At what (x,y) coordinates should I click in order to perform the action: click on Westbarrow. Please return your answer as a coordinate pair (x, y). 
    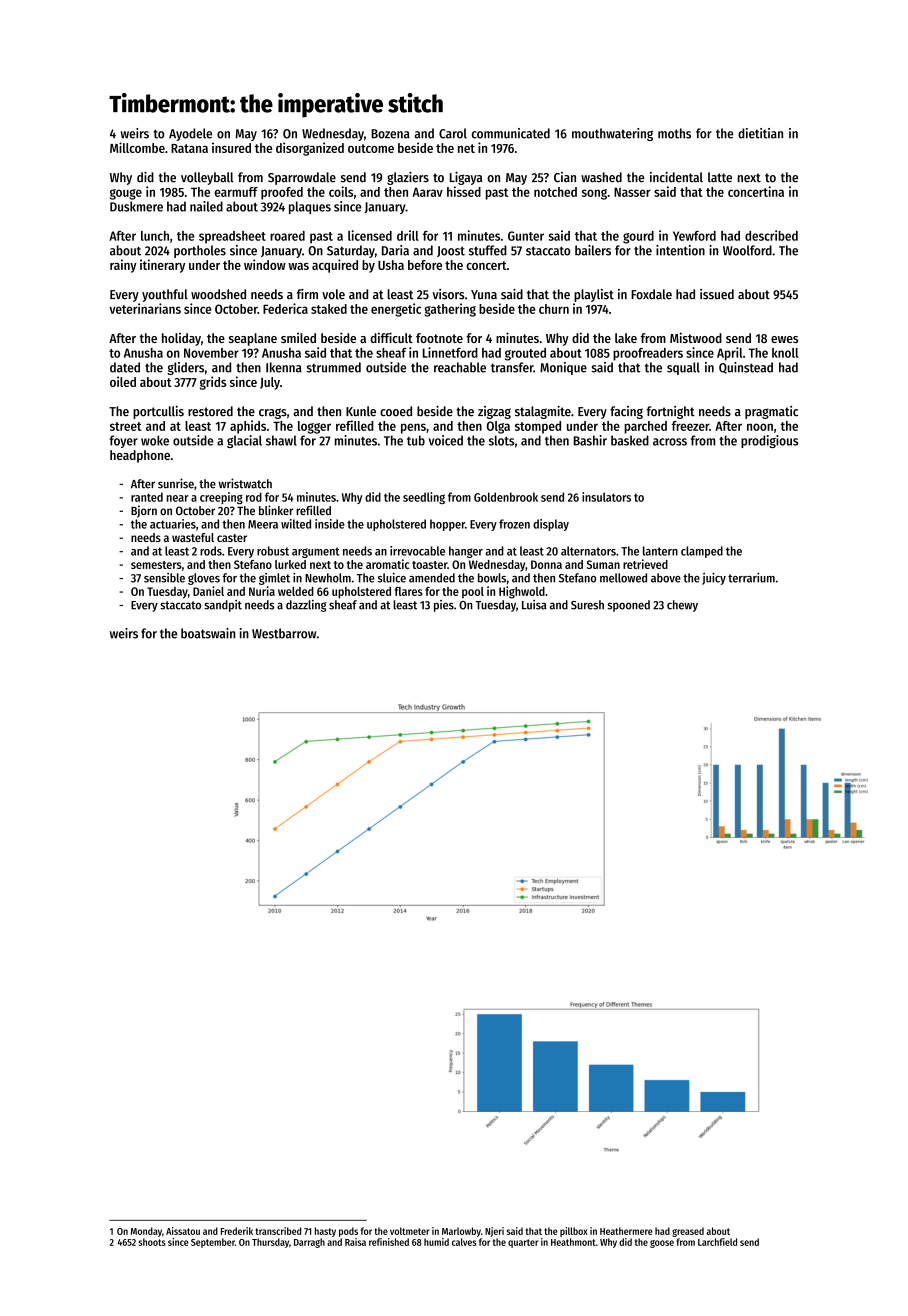
    Looking at the image, I should click on (284, 633).
